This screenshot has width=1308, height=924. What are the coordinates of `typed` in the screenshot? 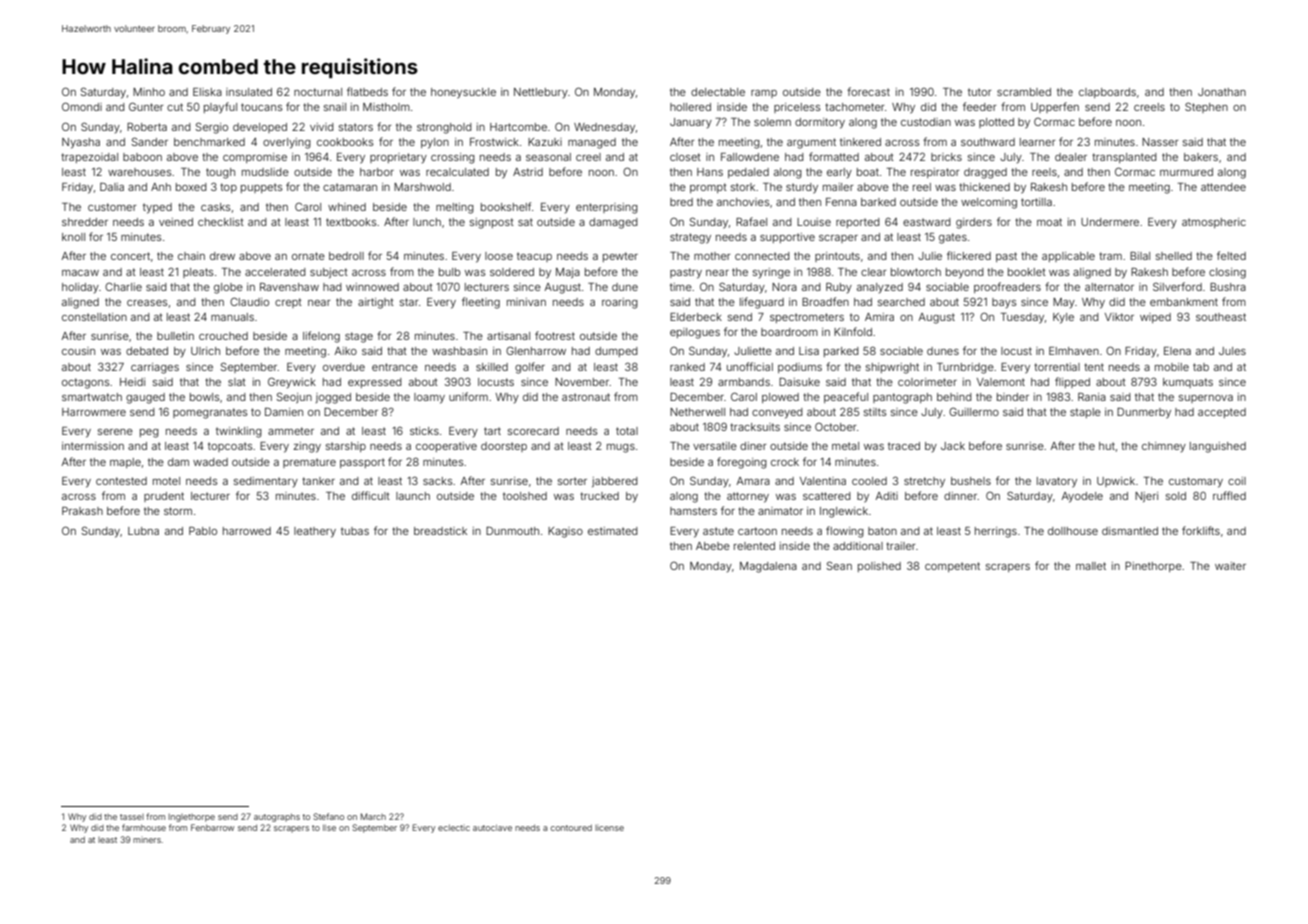 It's located at (157, 208).
